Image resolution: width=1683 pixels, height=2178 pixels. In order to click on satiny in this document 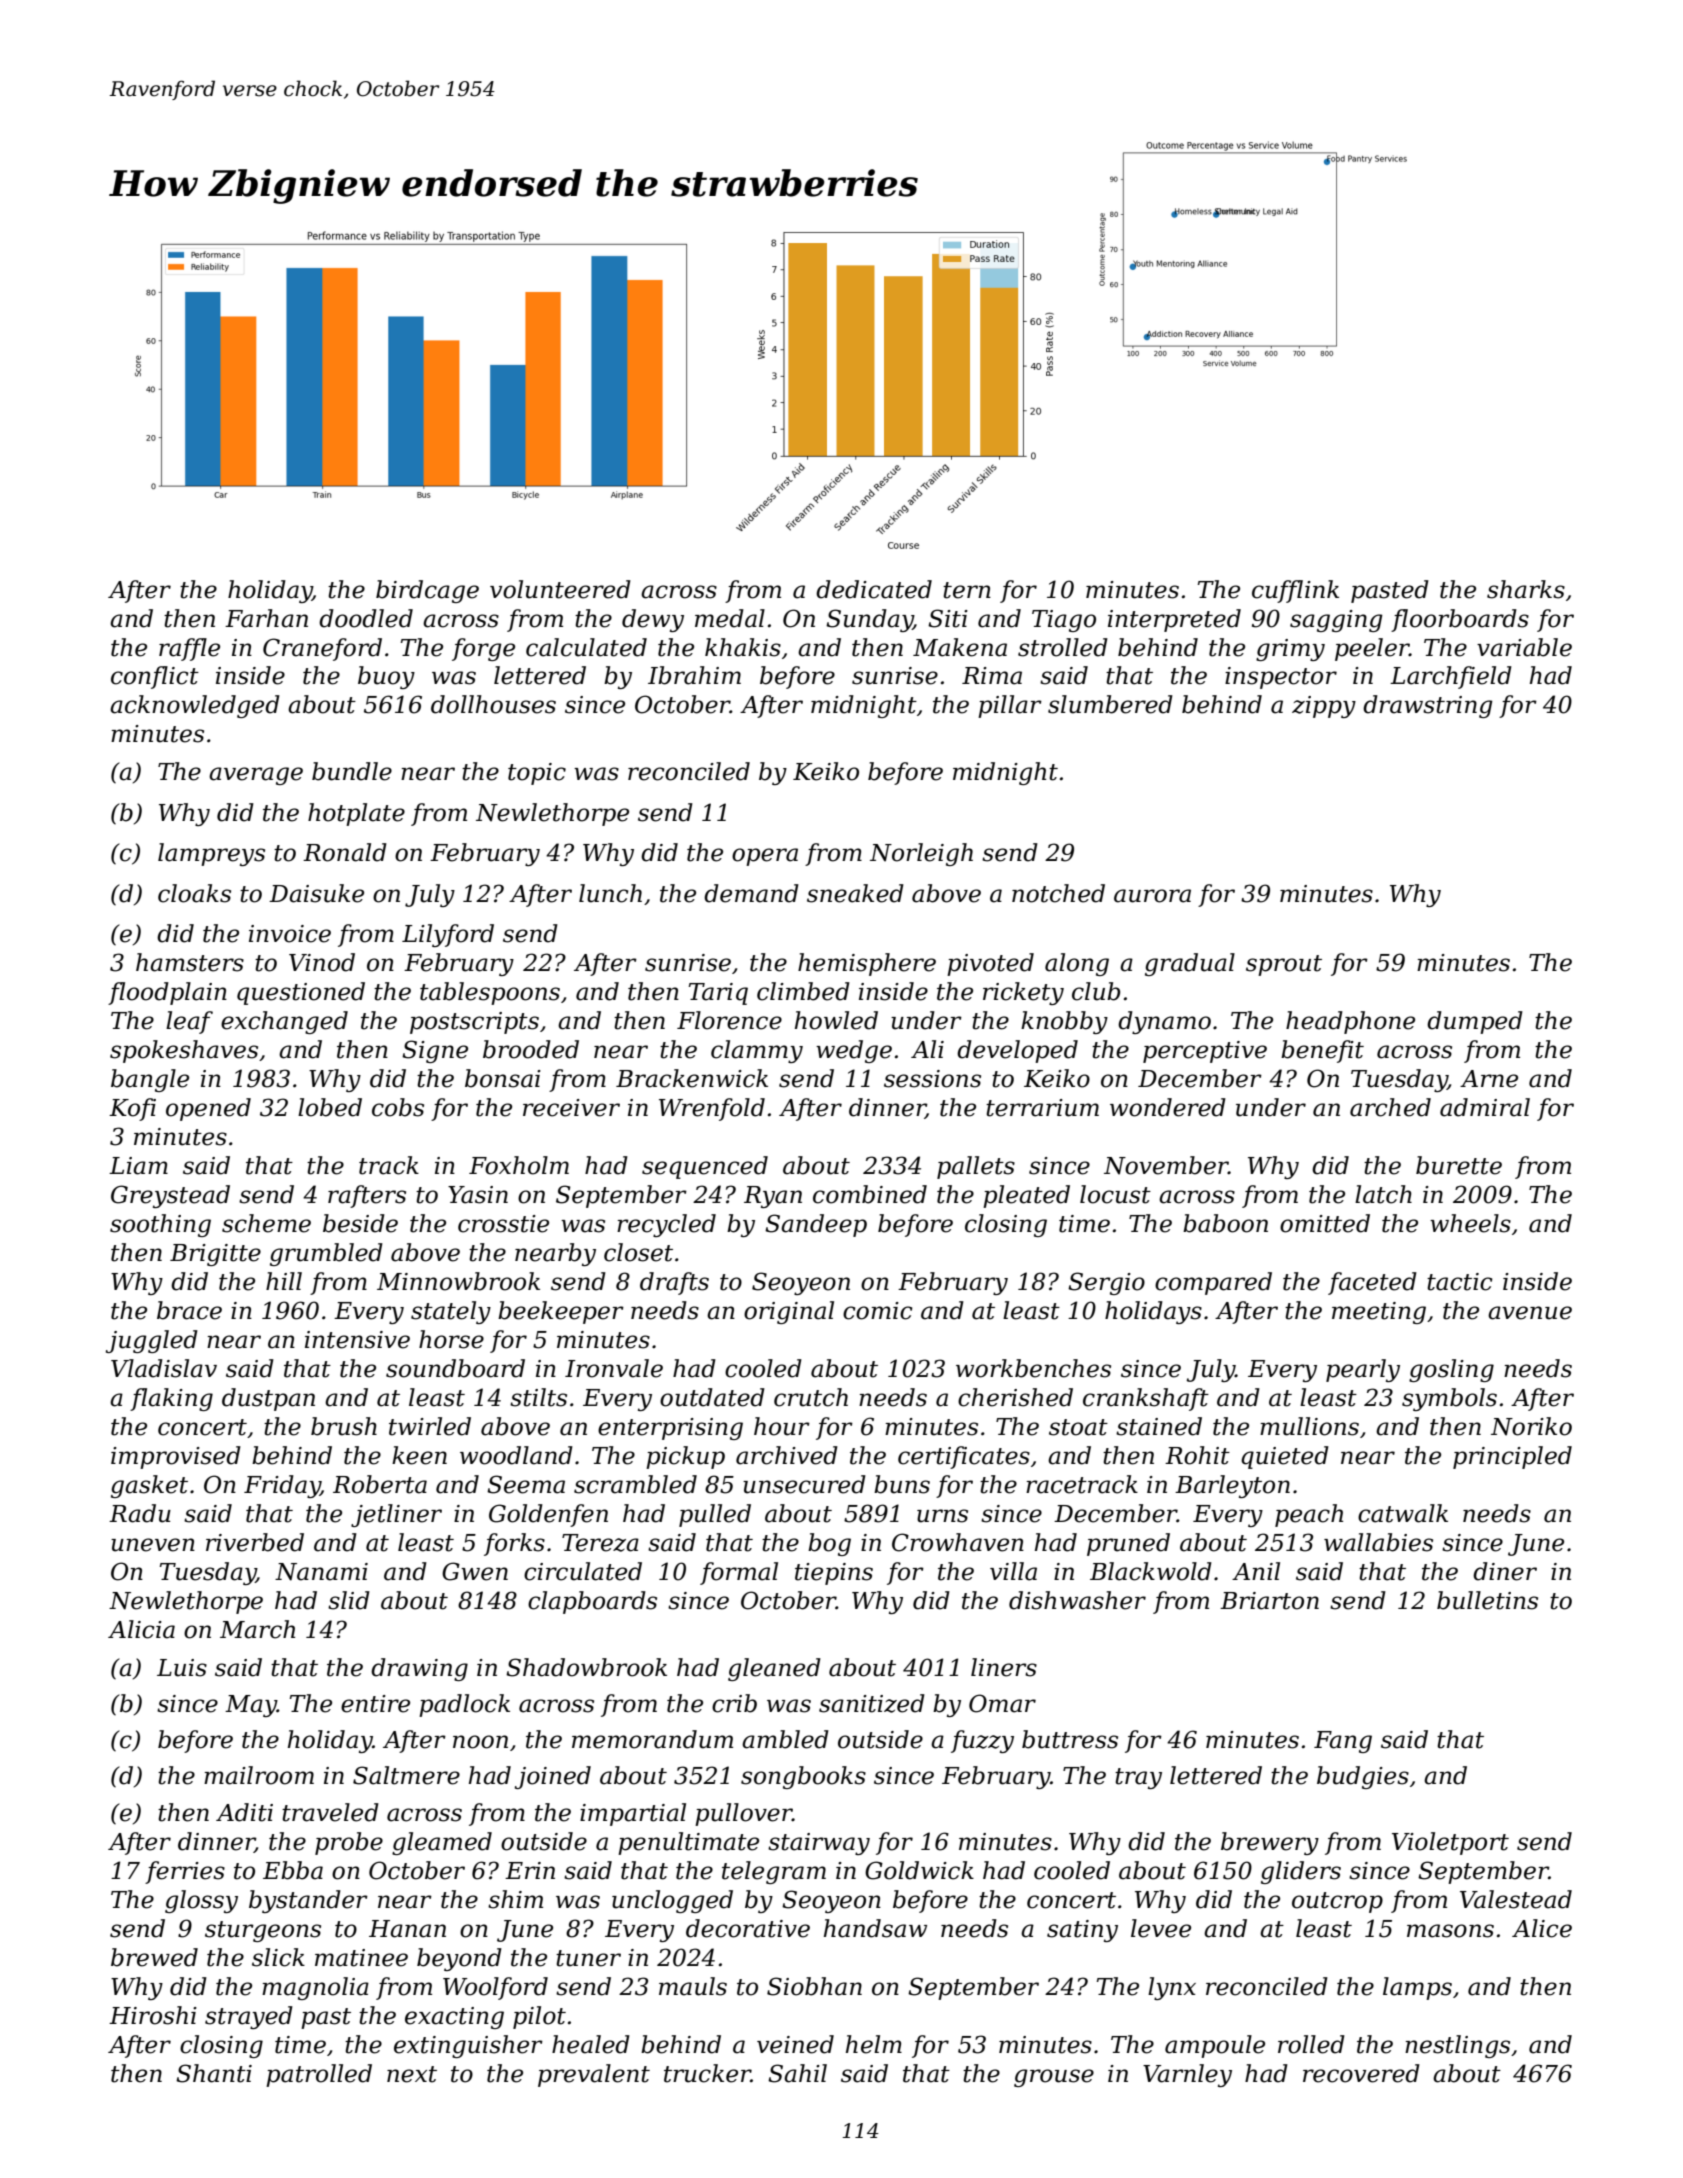, I will do `click(1082, 1931)`.
